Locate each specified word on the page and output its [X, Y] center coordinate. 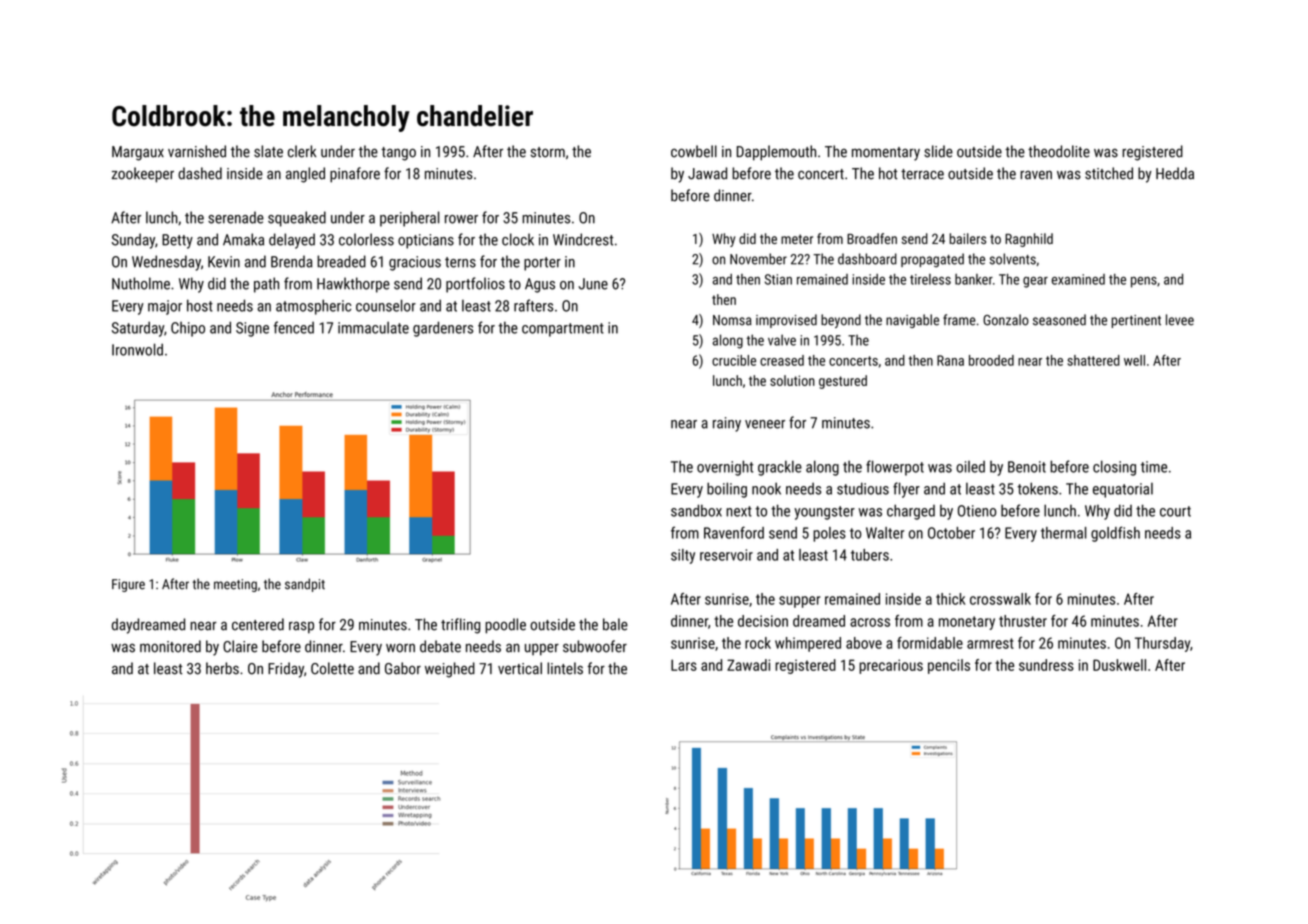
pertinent [1136, 321]
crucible [734, 360]
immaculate [373, 327]
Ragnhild [1029, 240]
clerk [302, 151]
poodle [505, 626]
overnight [725, 468]
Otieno [977, 511]
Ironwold [137, 349]
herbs [222, 668]
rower [461, 219]
